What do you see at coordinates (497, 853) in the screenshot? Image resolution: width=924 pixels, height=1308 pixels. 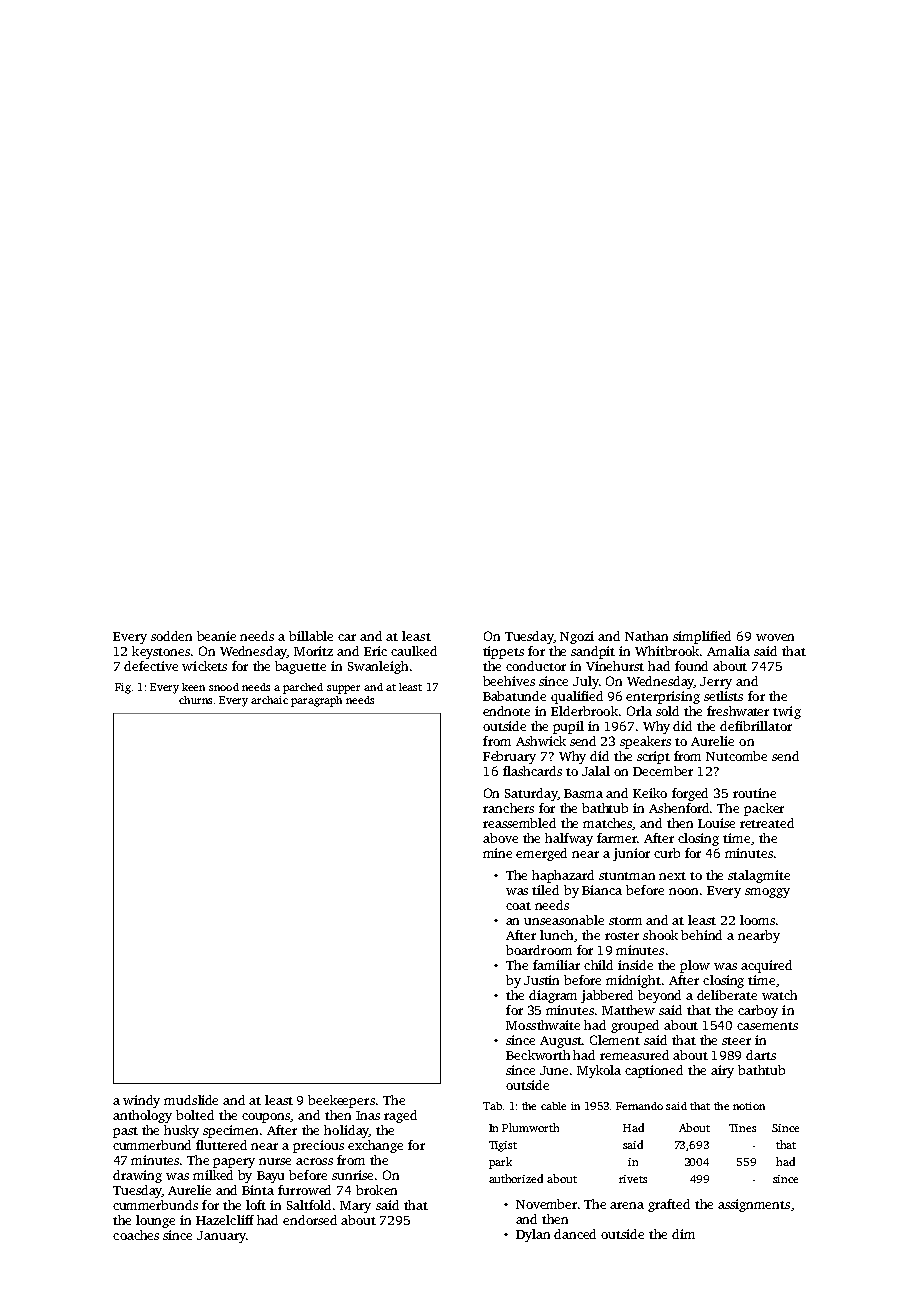 I see `mine` at bounding box center [497, 853].
